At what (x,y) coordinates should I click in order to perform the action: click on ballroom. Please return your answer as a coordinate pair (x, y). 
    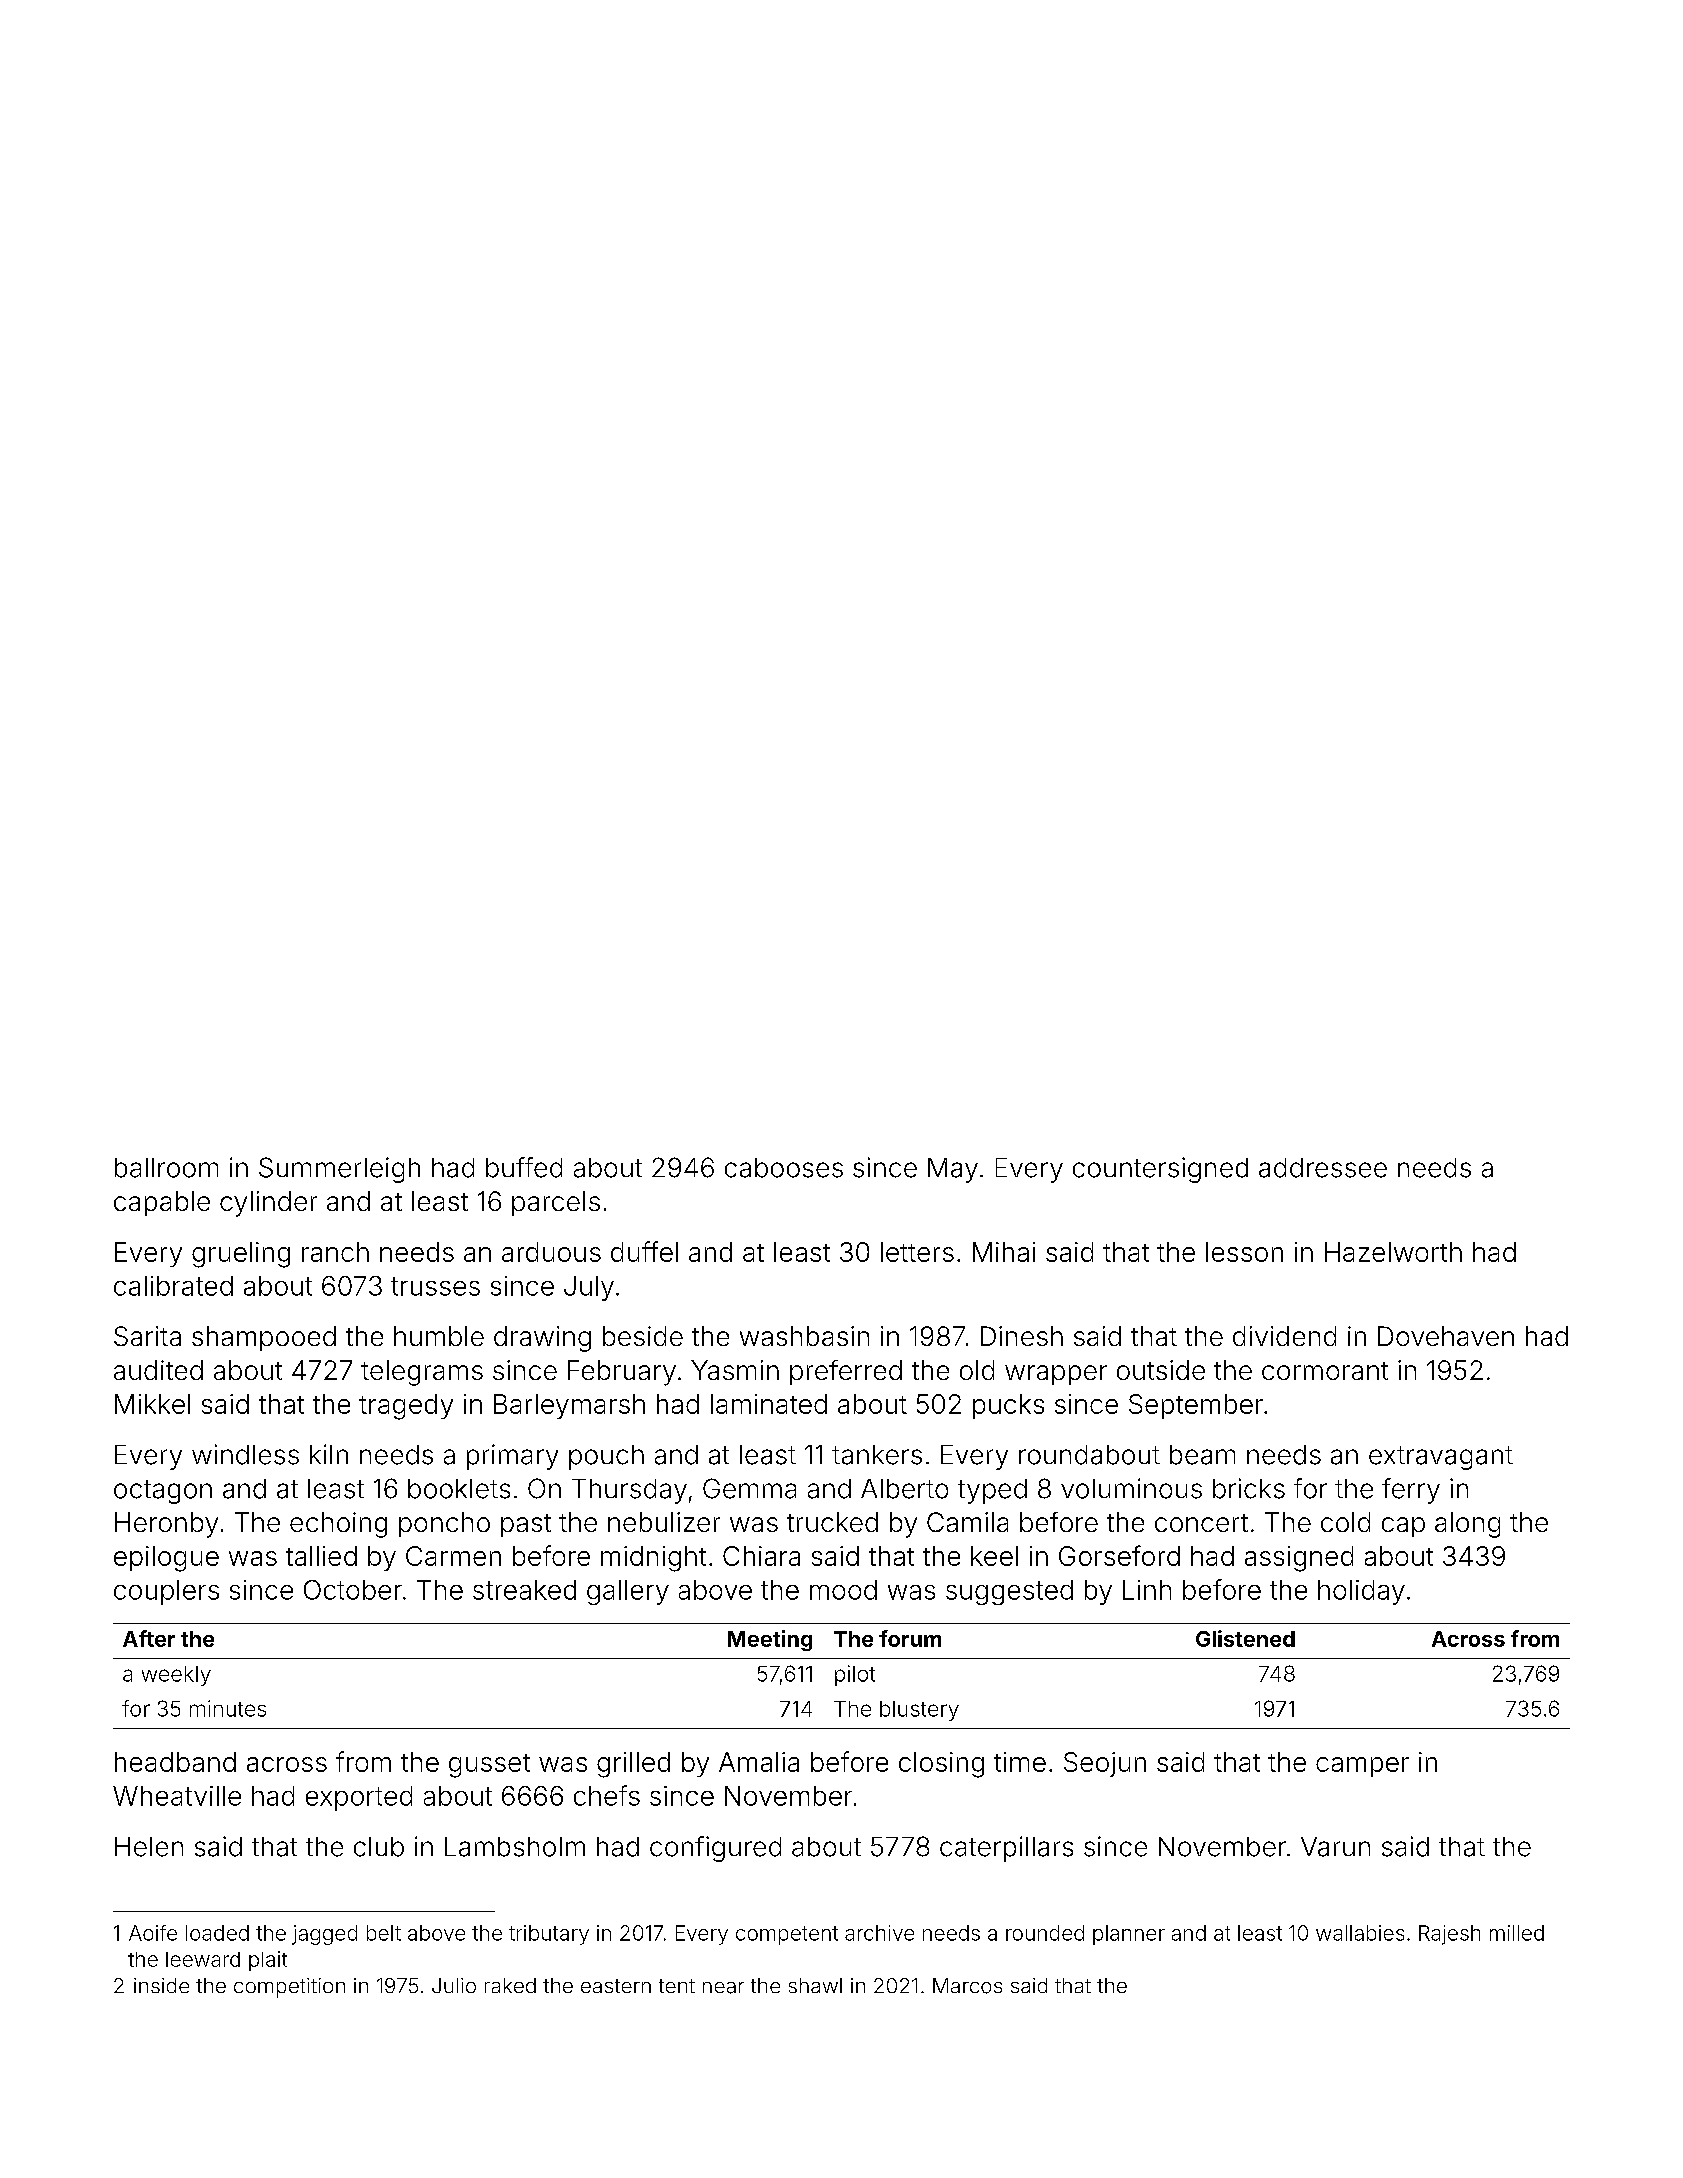
    Looking at the image, I should click on (166, 1168).
